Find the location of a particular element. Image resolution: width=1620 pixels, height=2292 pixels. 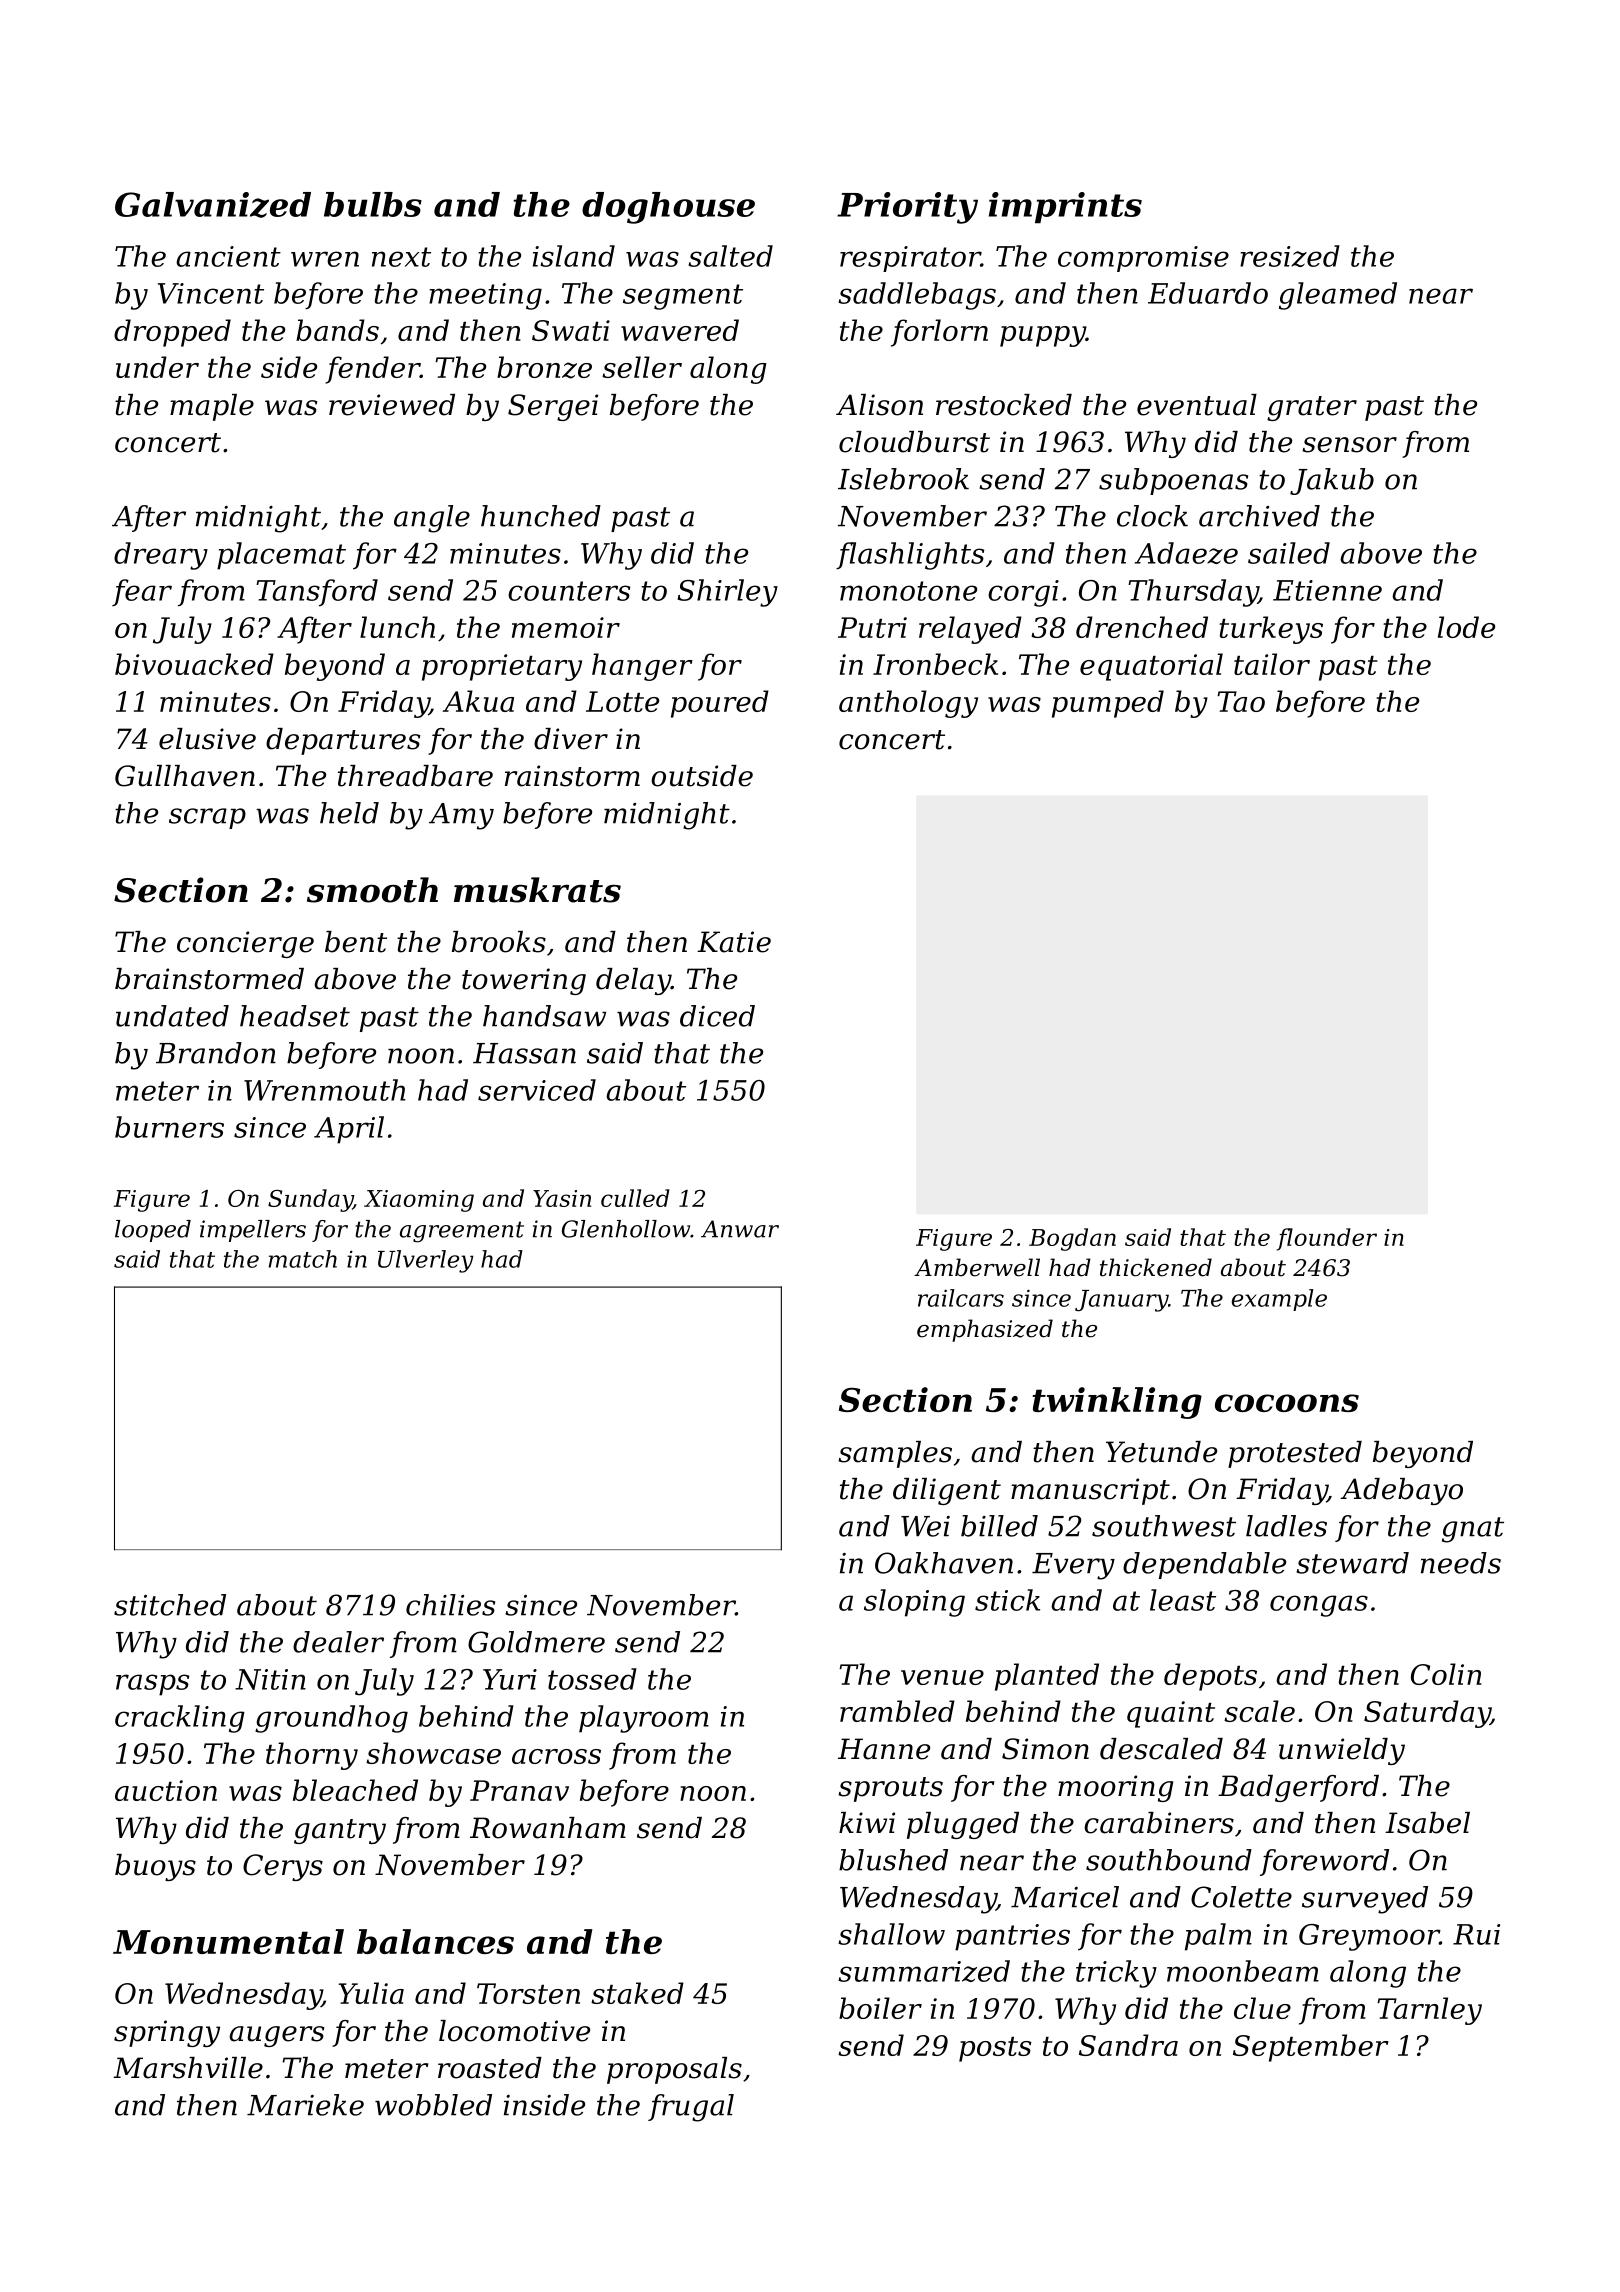

September is located at coordinates (1311, 2048).
